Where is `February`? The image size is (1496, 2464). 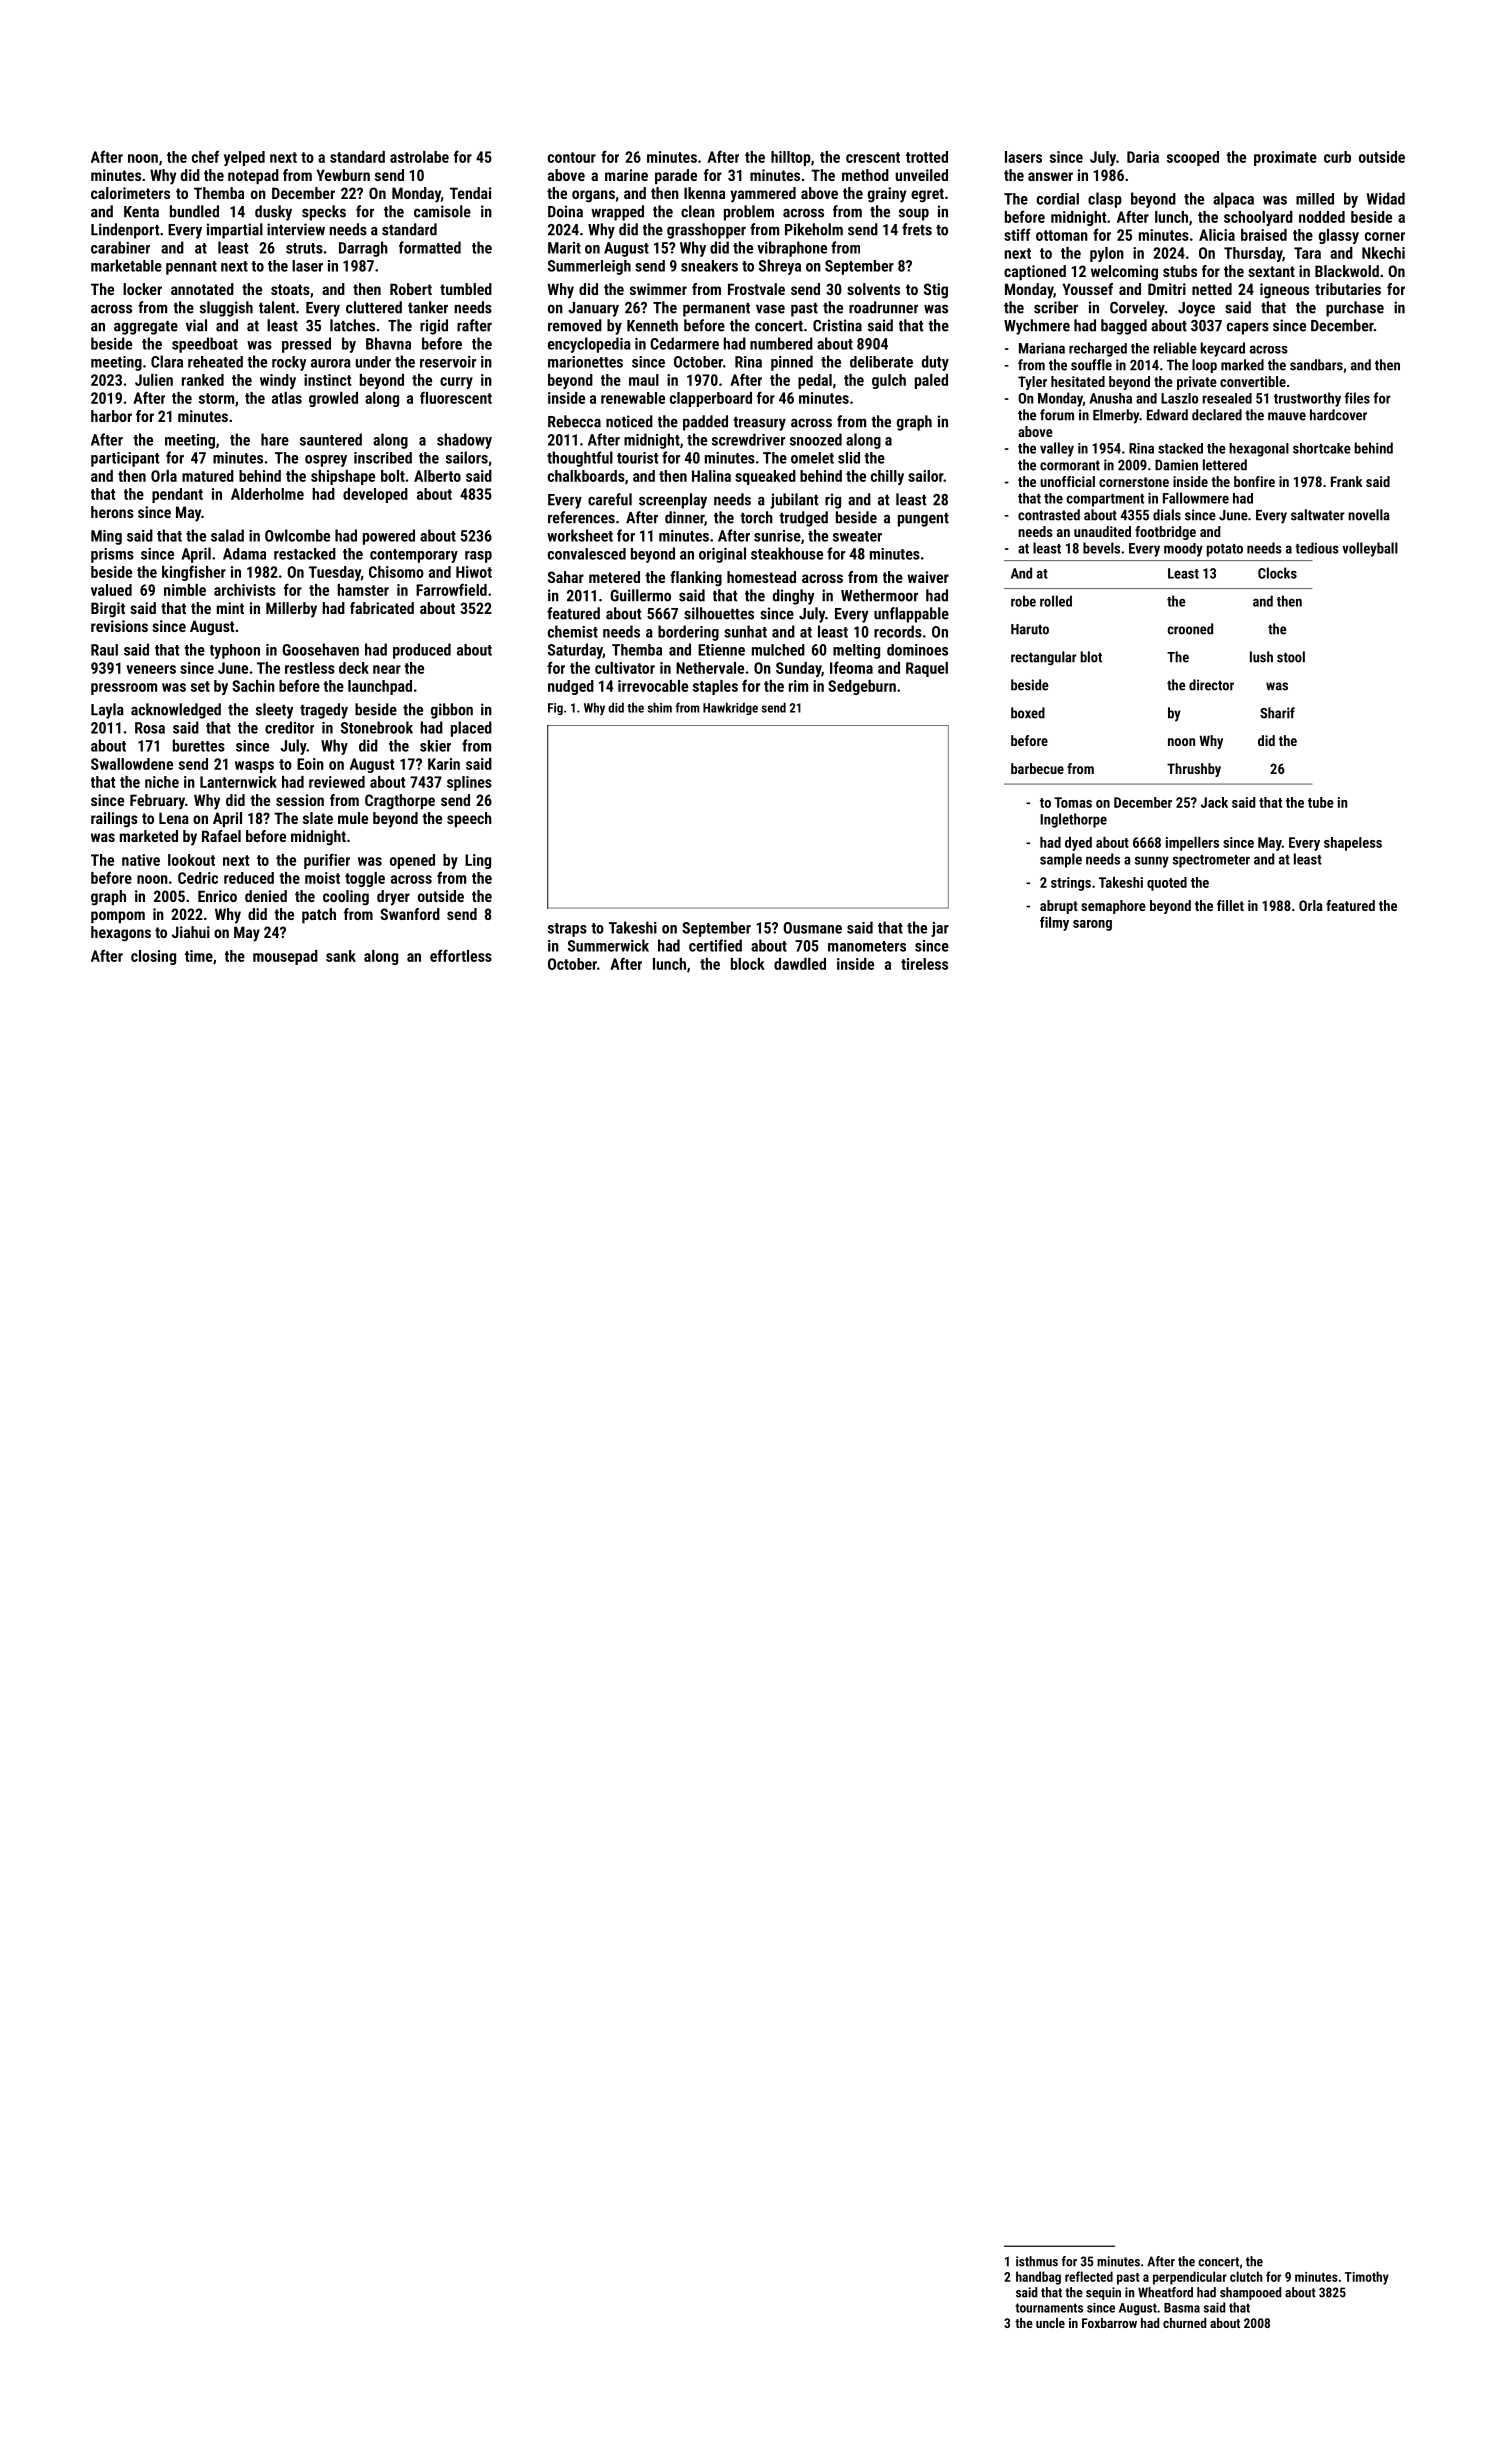
February is located at coordinates (157, 802).
